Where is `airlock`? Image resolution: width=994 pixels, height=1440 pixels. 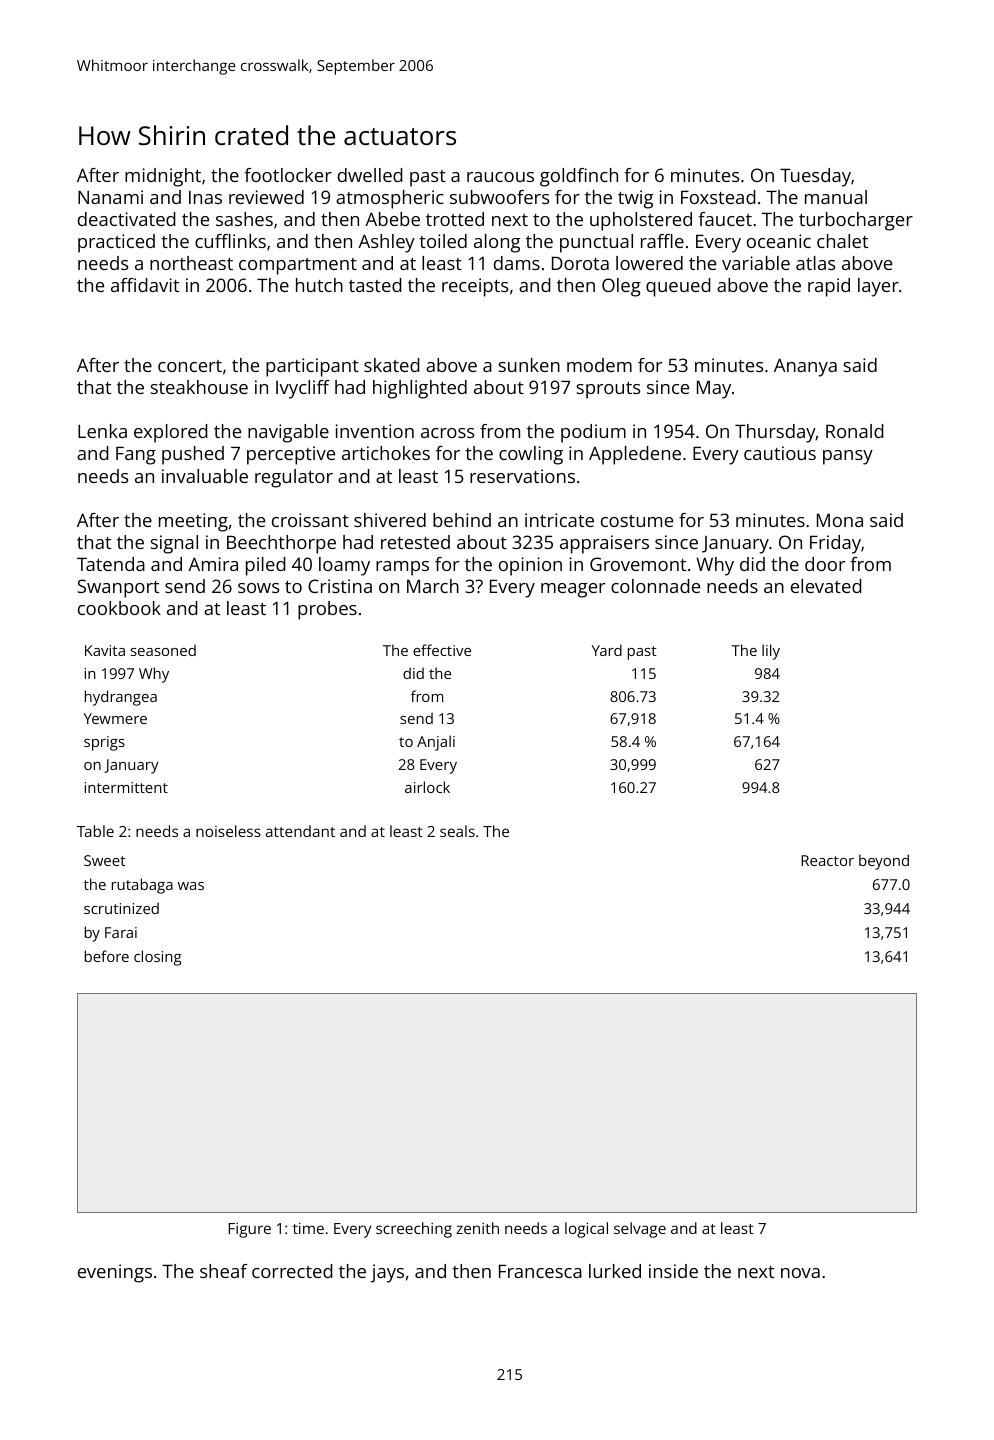
airlock is located at coordinates (427, 787).
